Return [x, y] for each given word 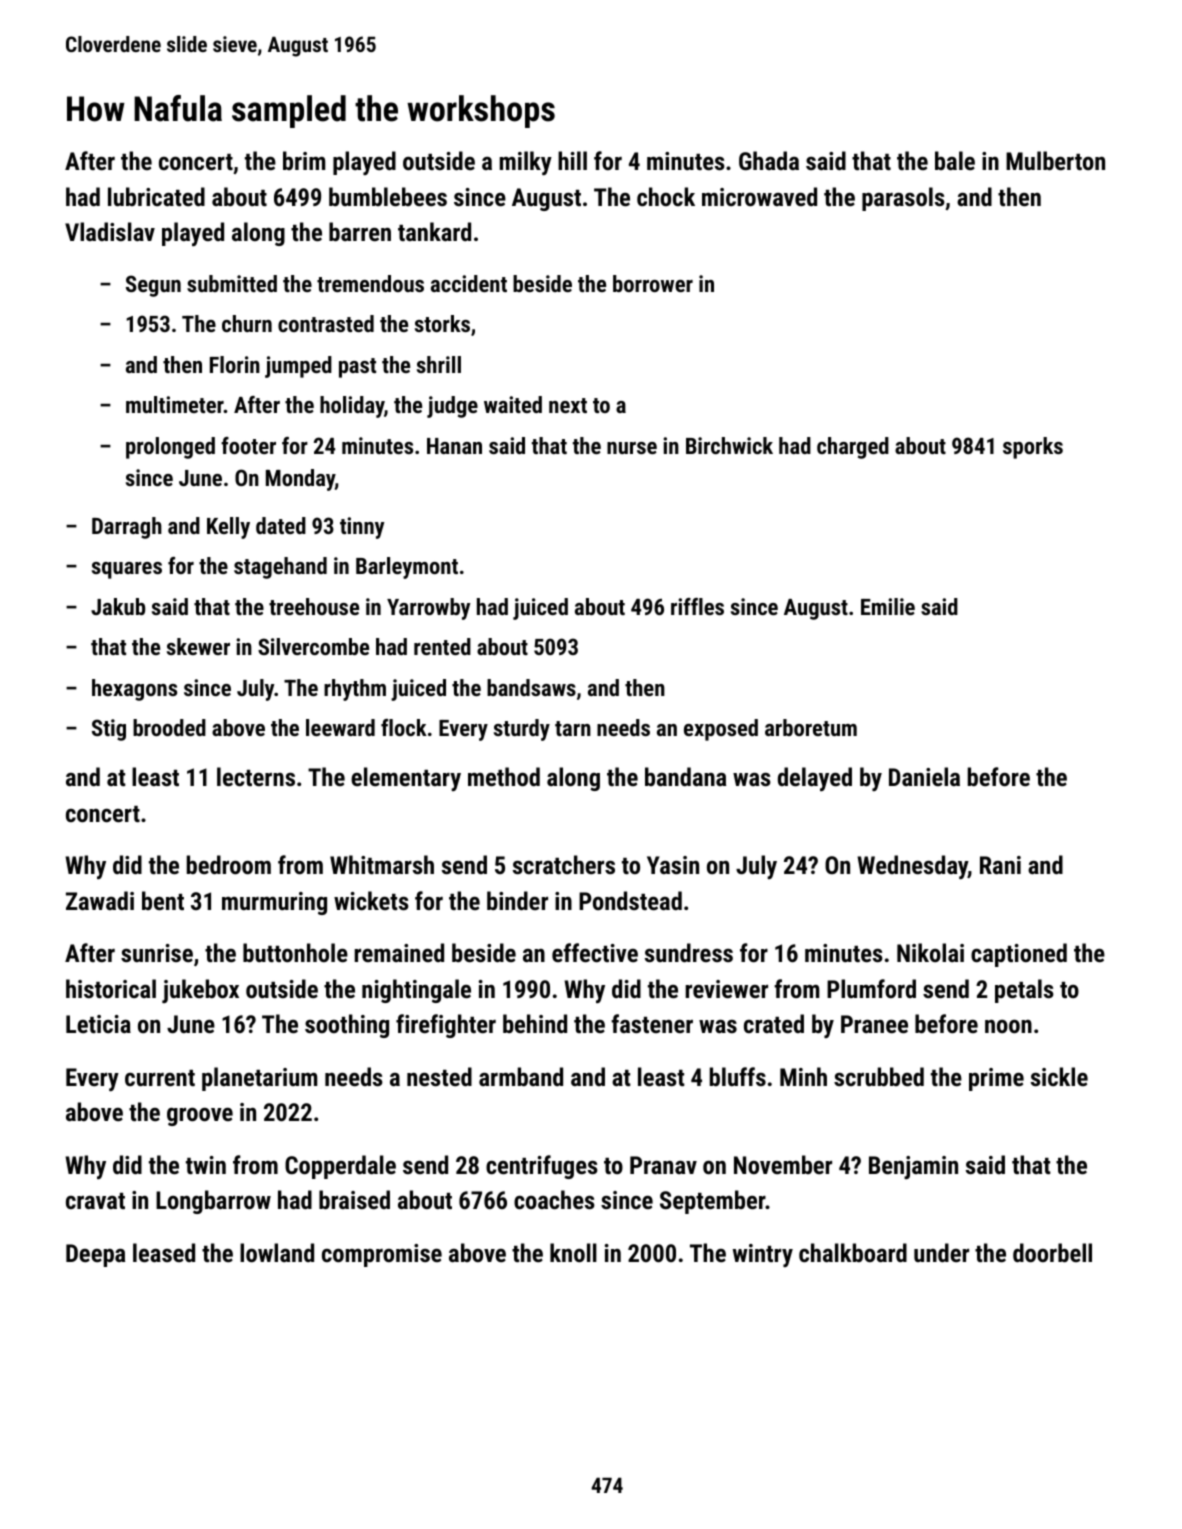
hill [572, 160]
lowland [277, 1252]
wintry [763, 1255]
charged [853, 448]
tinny [362, 528]
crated [774, 1023]
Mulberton [1055, 160]
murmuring [274, 903]
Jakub [118, 606]
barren [360, 231]
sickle [1059, 1076]
